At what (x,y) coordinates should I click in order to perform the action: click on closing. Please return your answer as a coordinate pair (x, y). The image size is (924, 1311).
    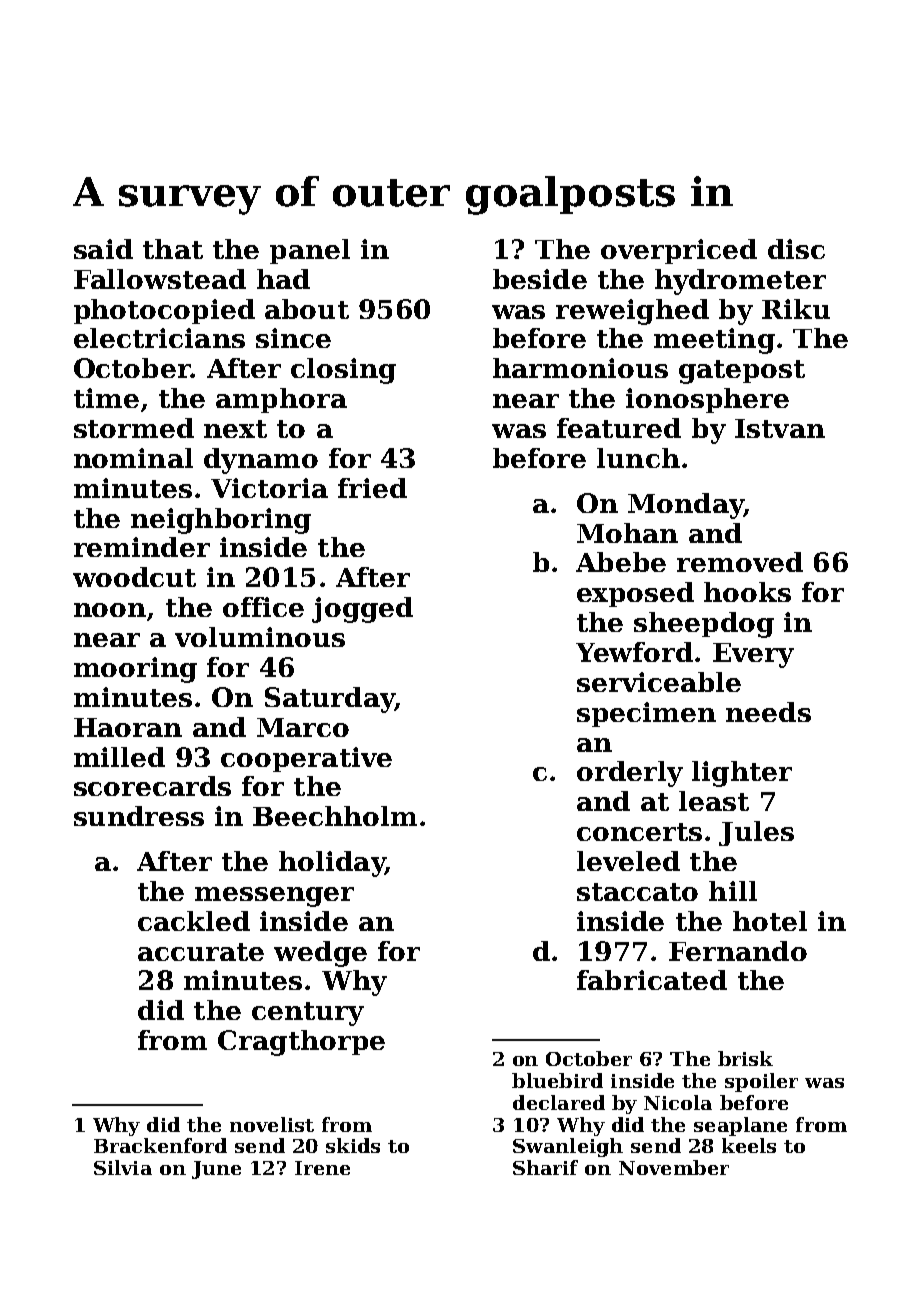
    Looking at the image, I should click on (343, 371).
